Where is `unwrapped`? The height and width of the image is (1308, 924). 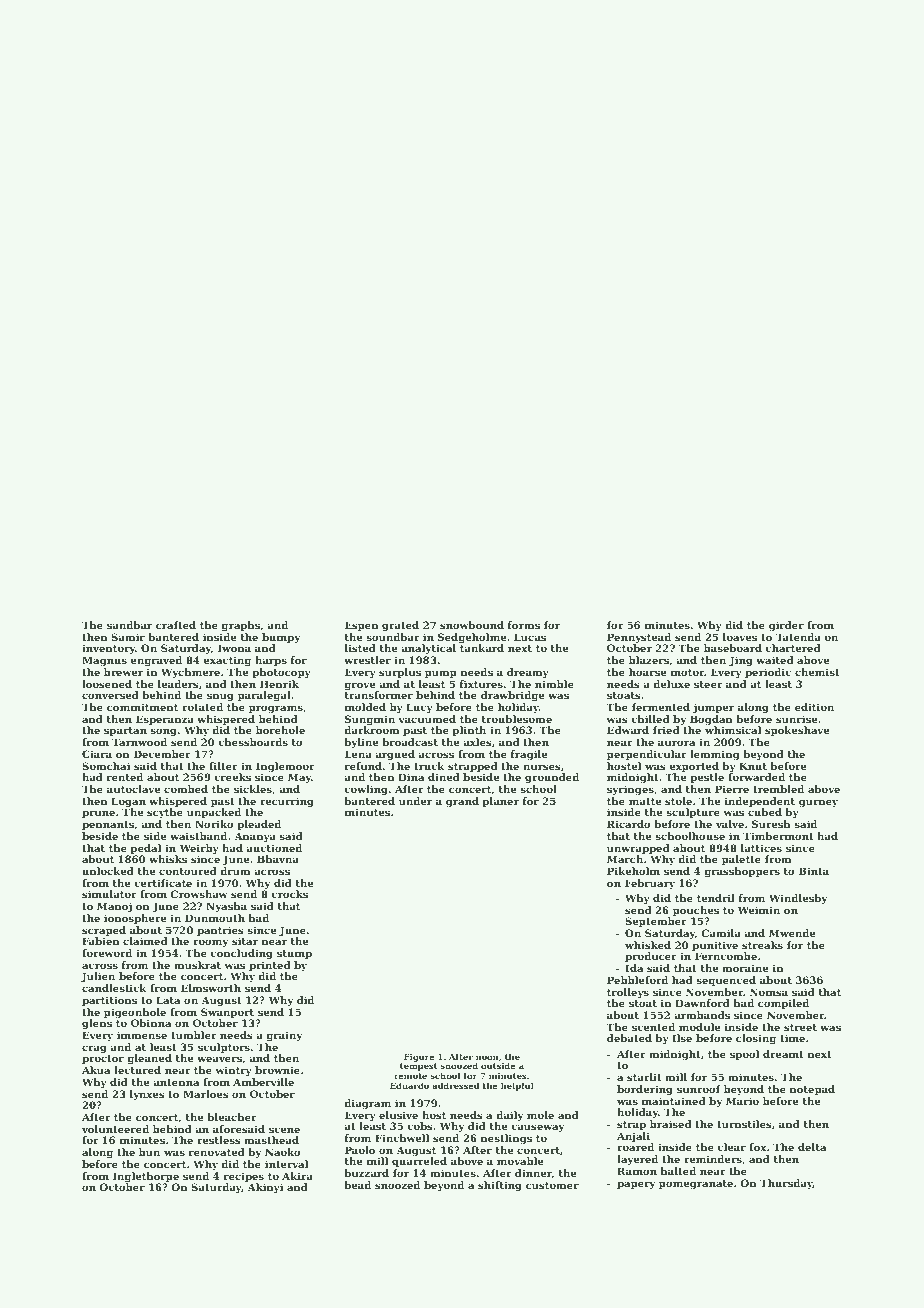
unwrapped is located at coordinates (638, 849).
